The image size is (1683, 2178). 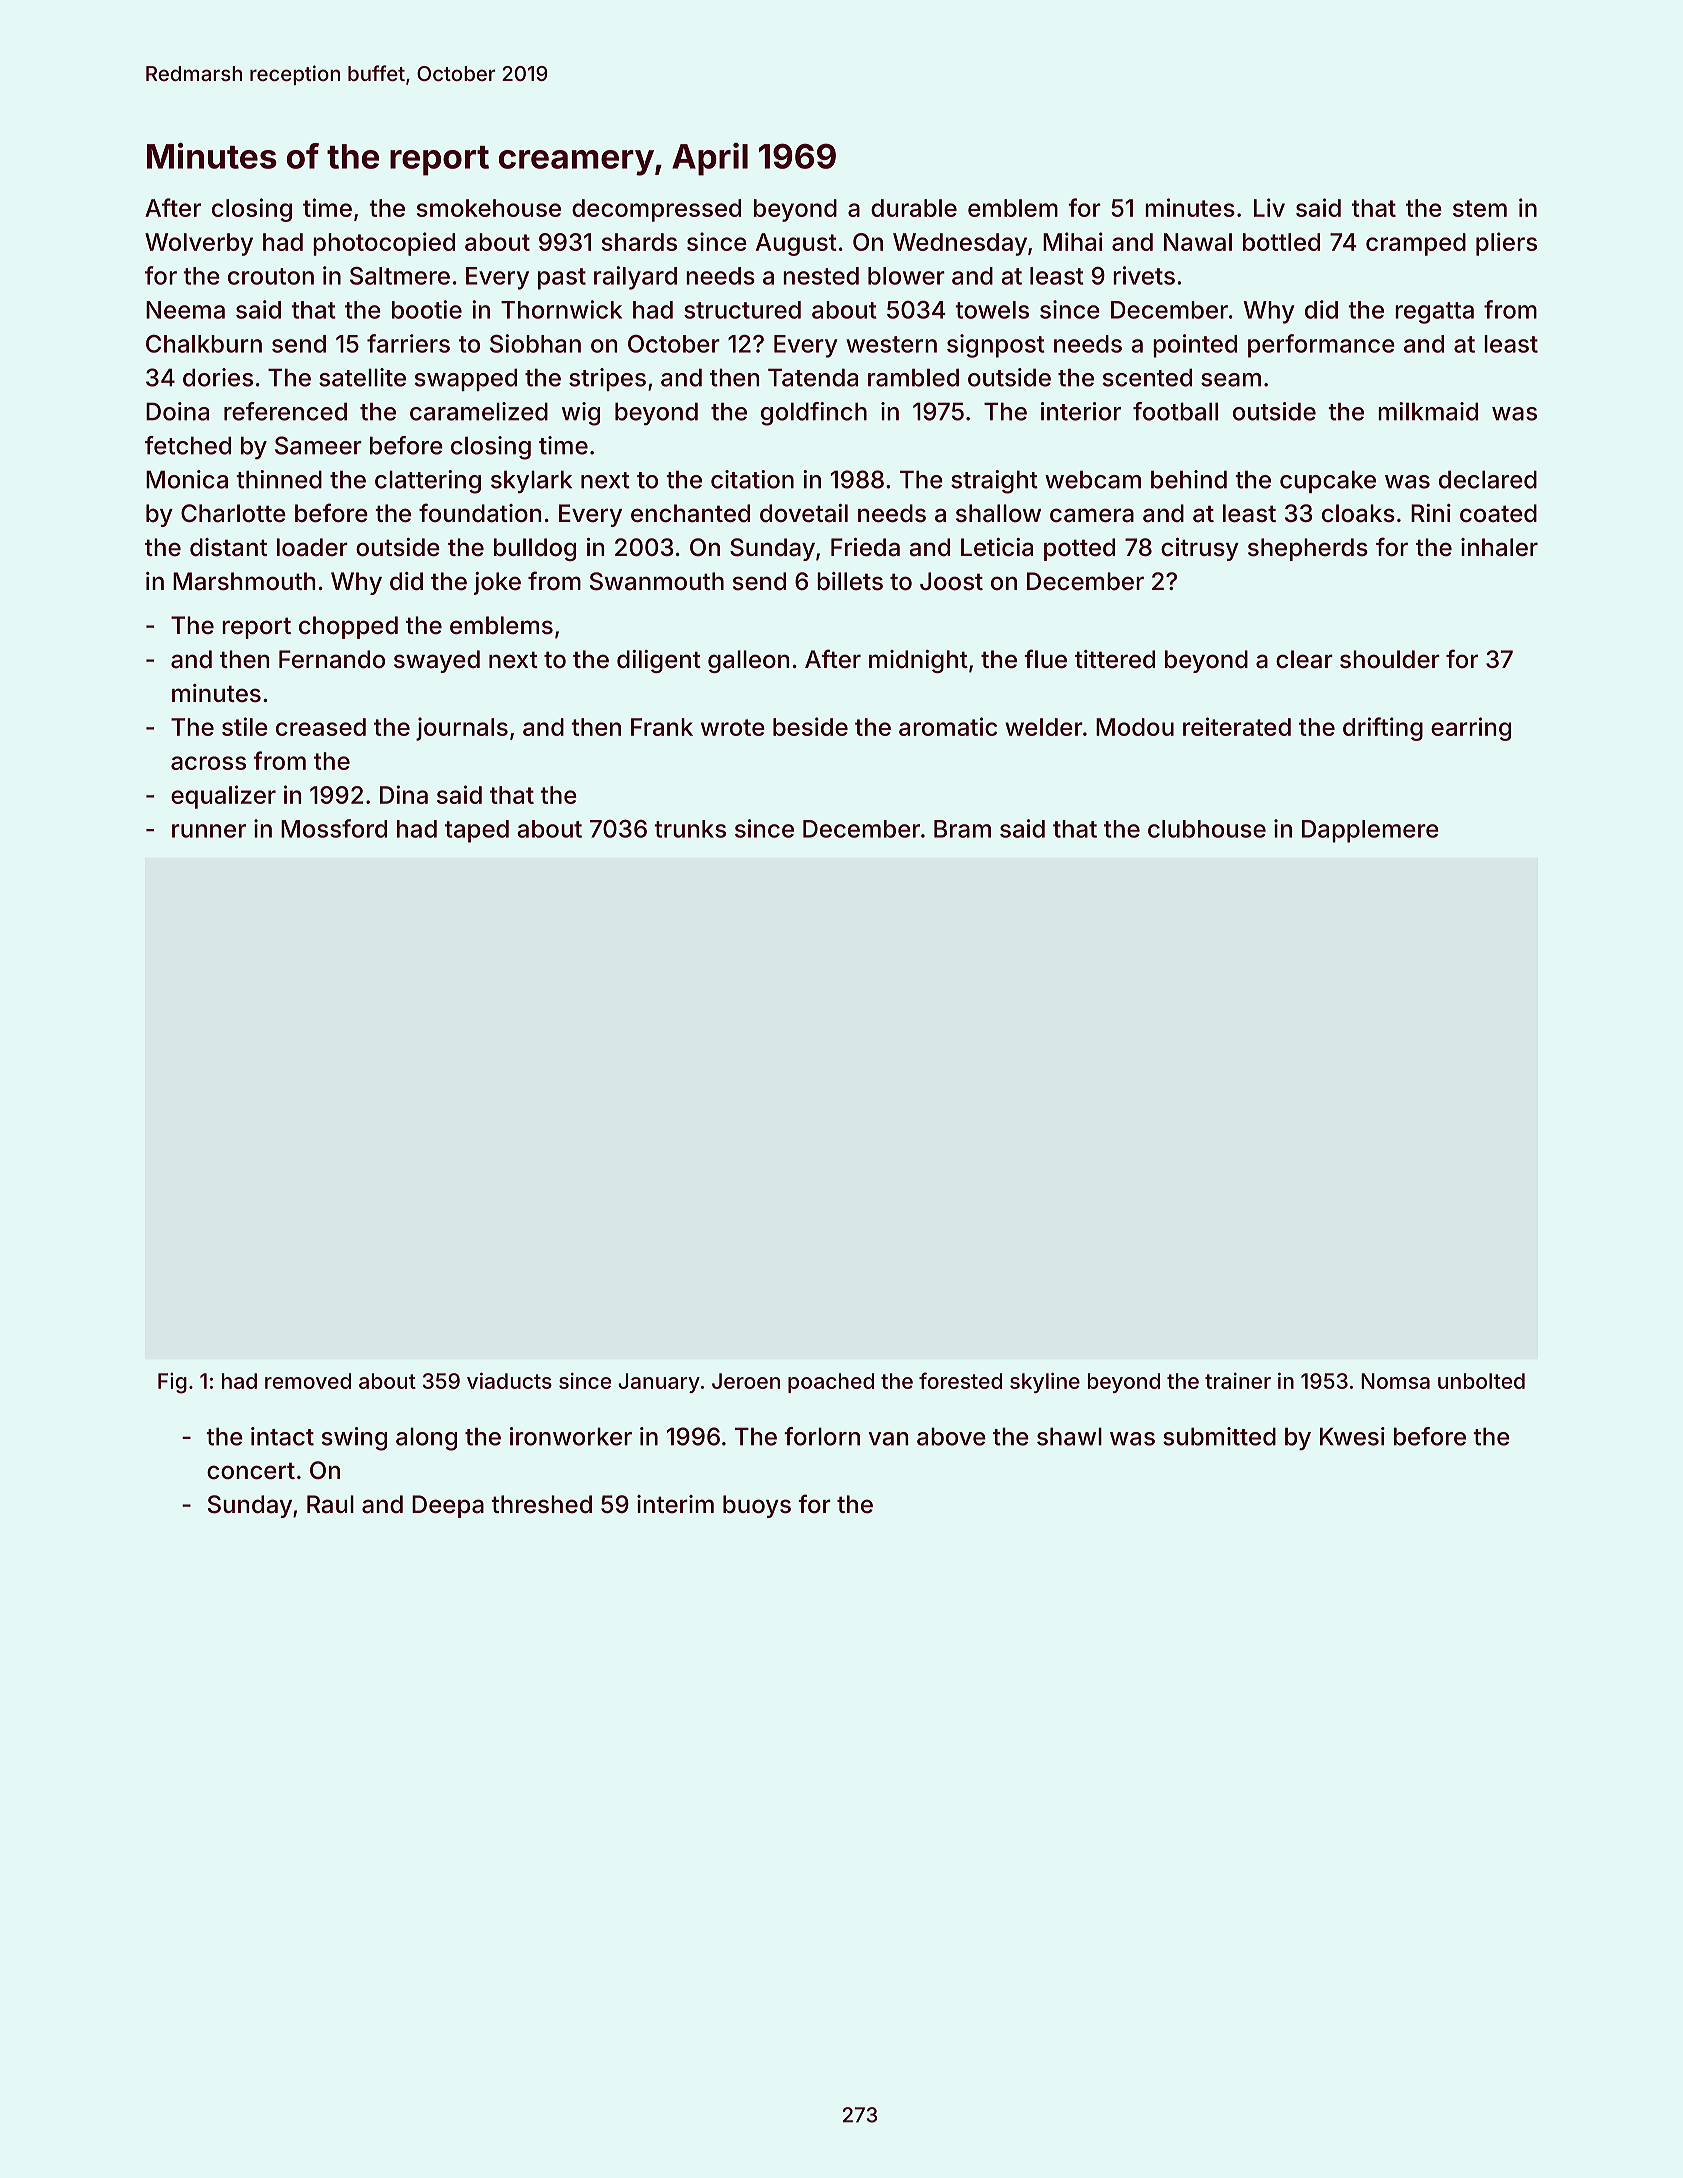 I want to click on durable, so click(x=914, y=208).
